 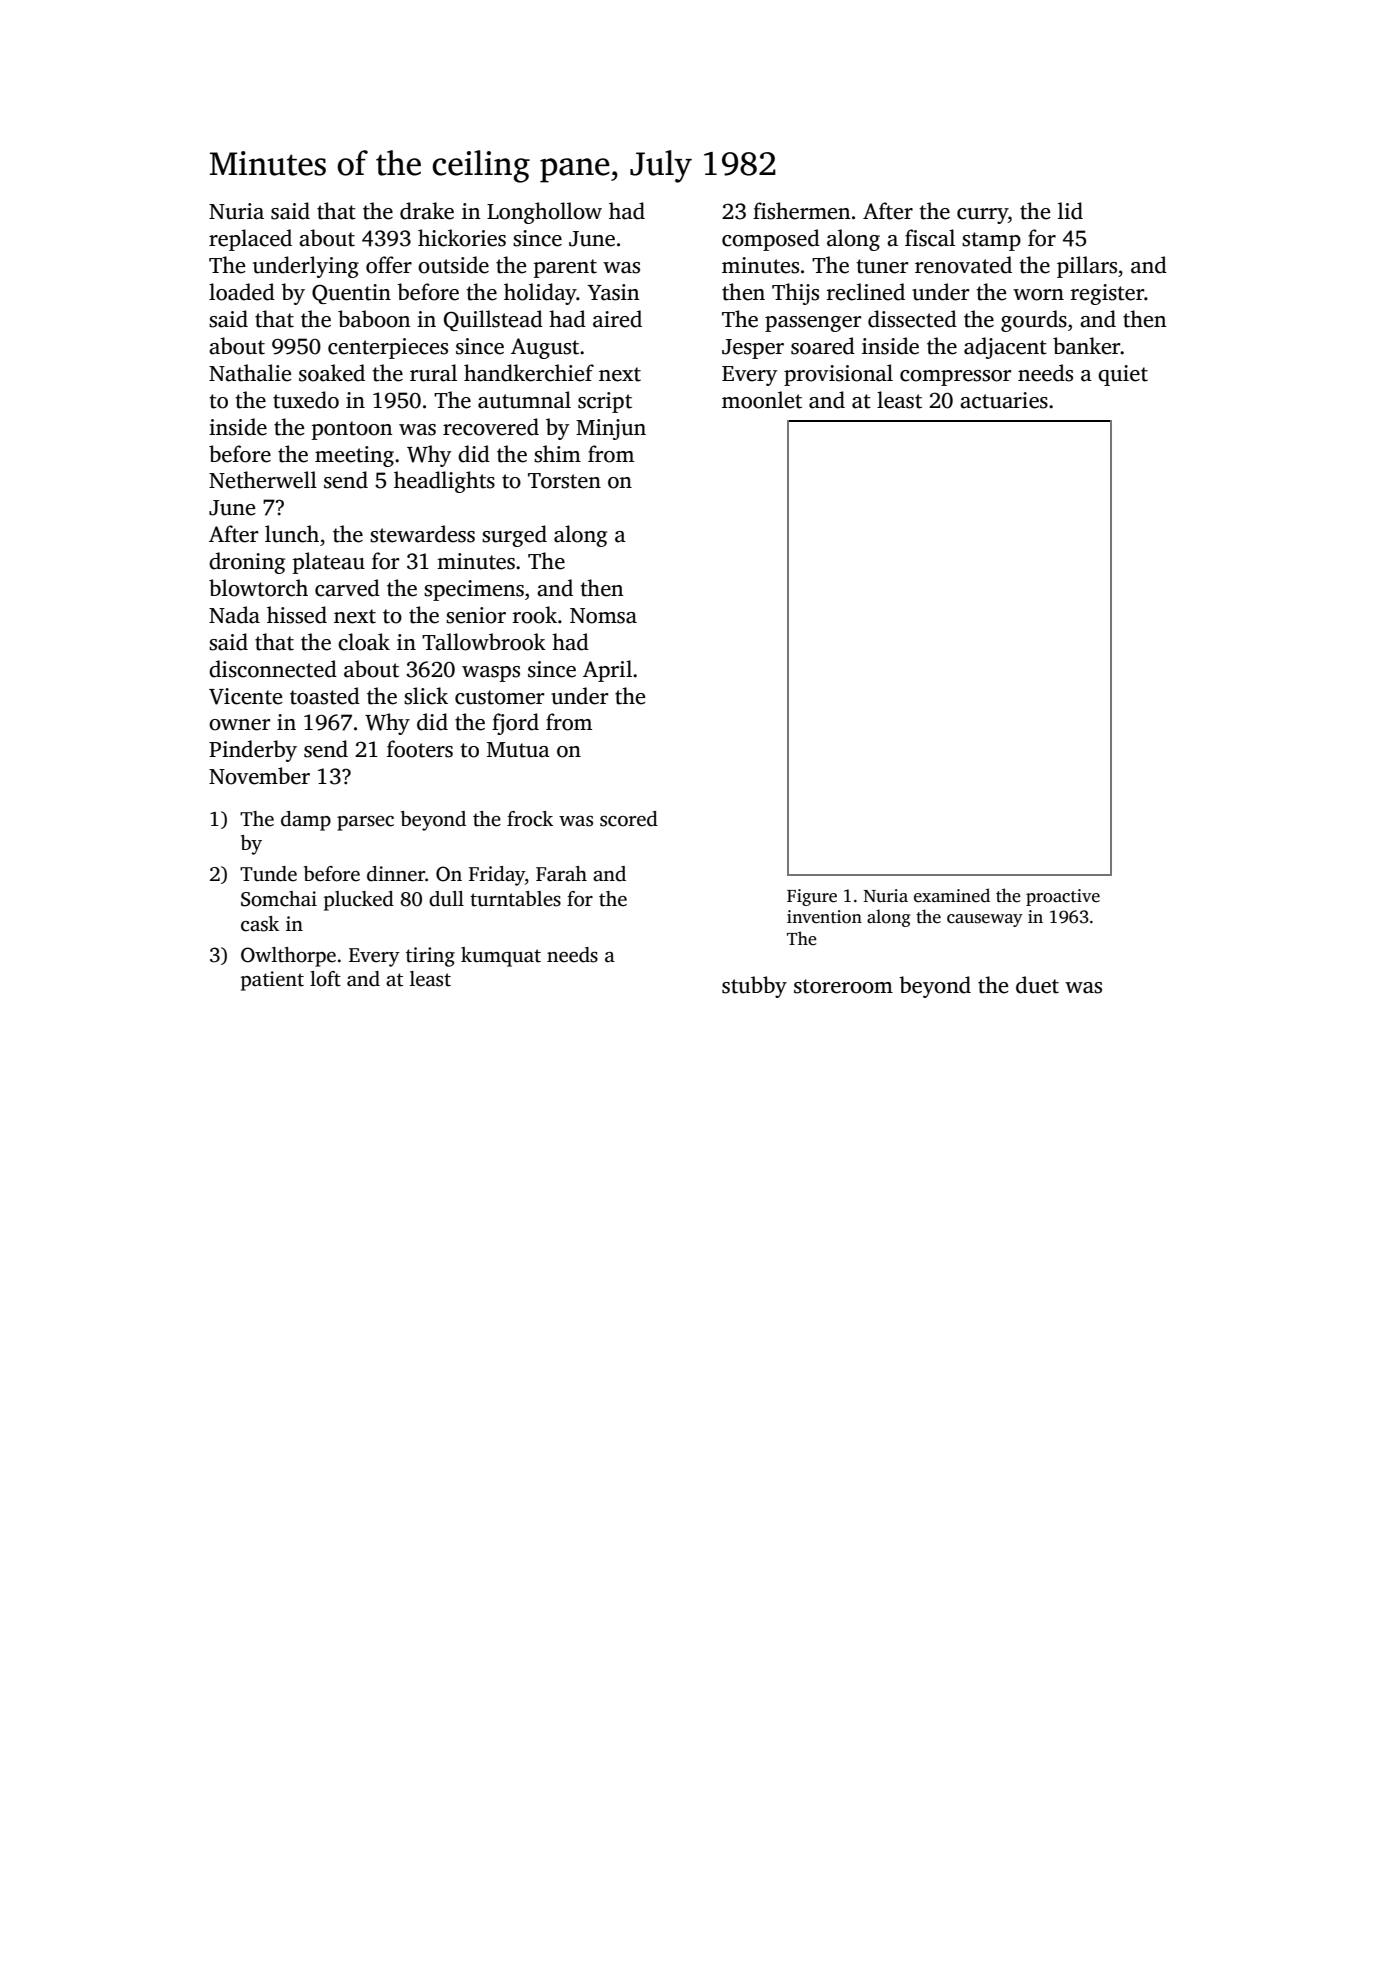 I want to click on replaced, so click(x=250, y=240).
